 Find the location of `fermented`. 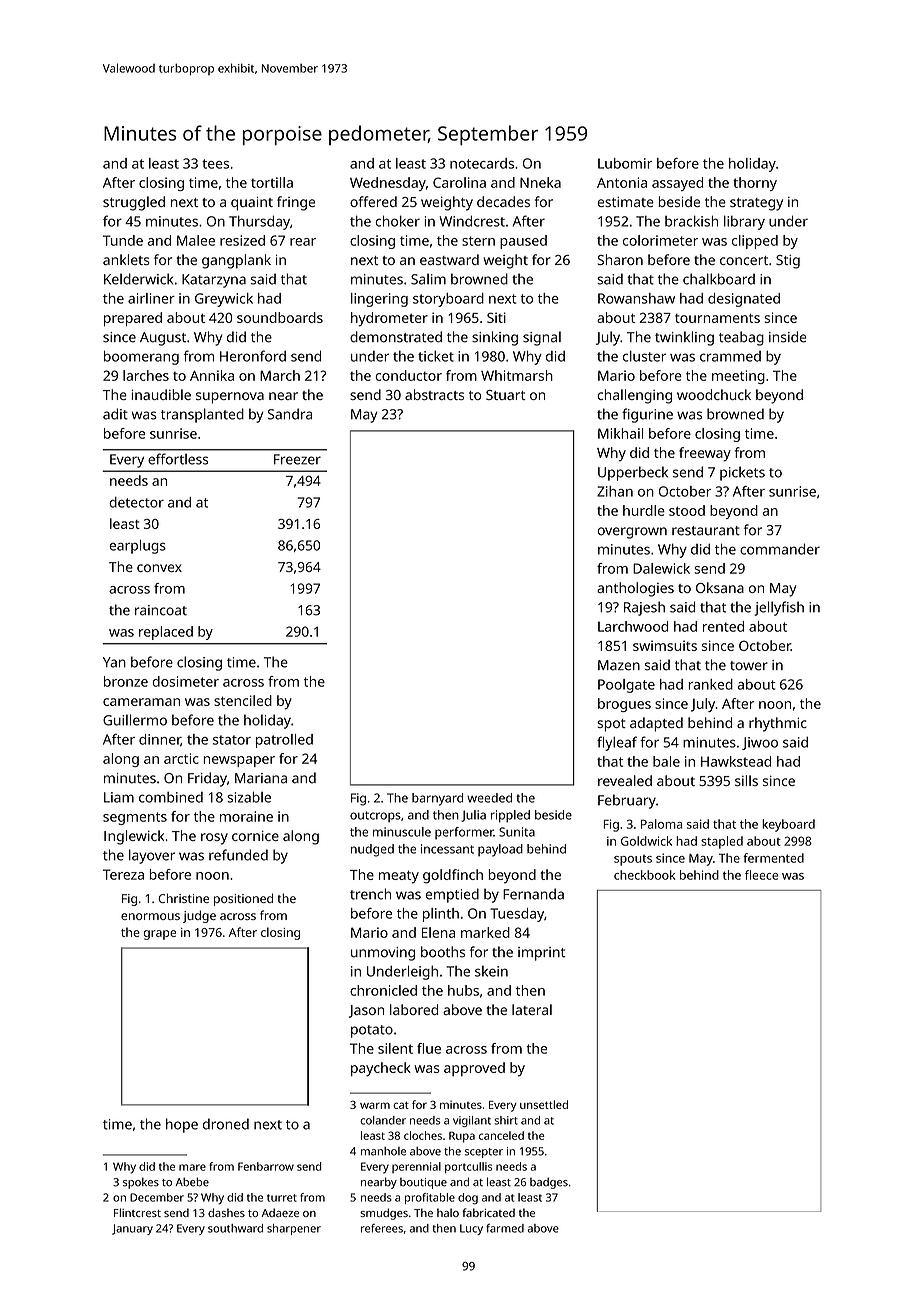

fermented is located at coordinates (773, 858).
